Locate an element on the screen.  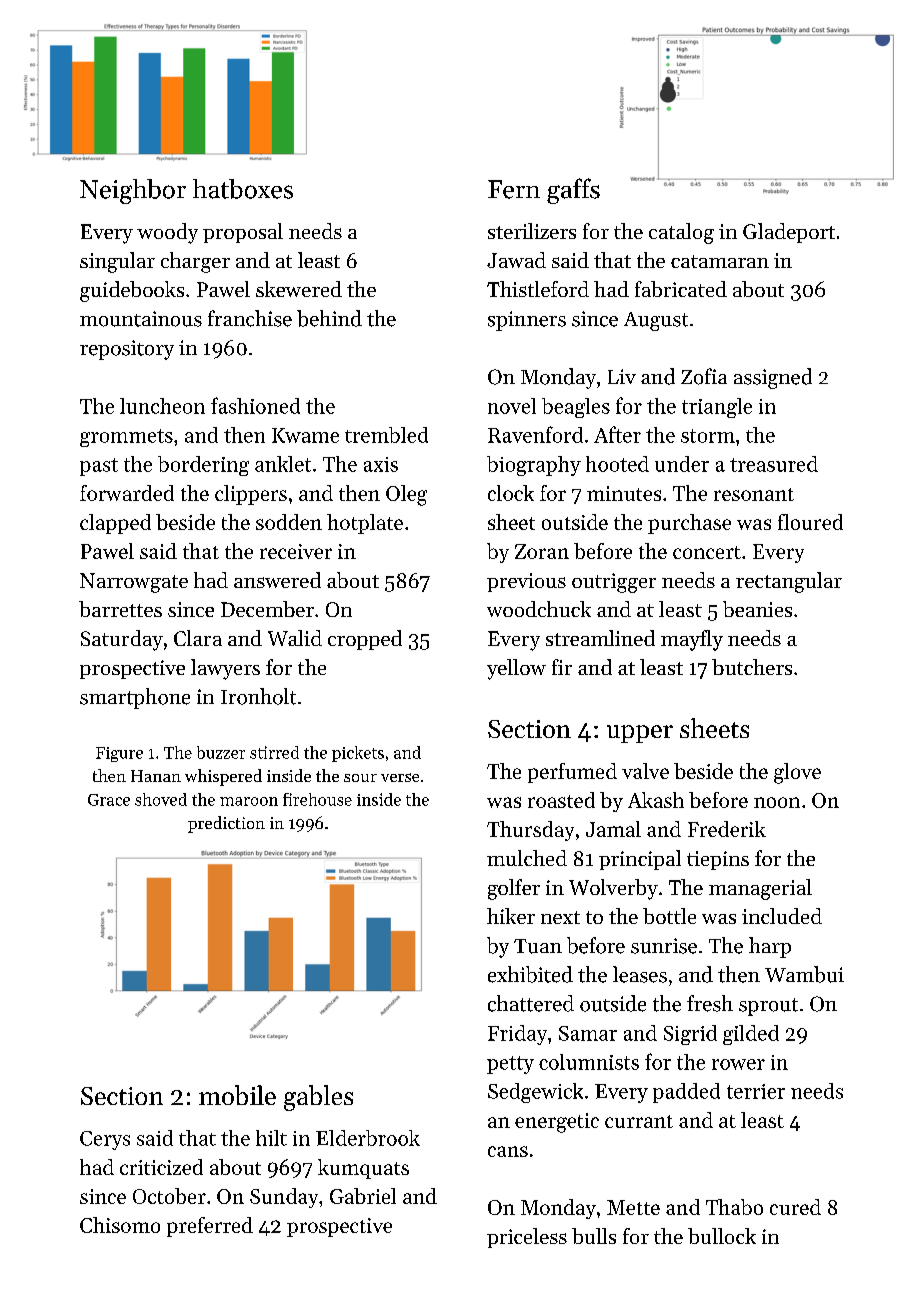
woody is located at coordinates (167, 233).
